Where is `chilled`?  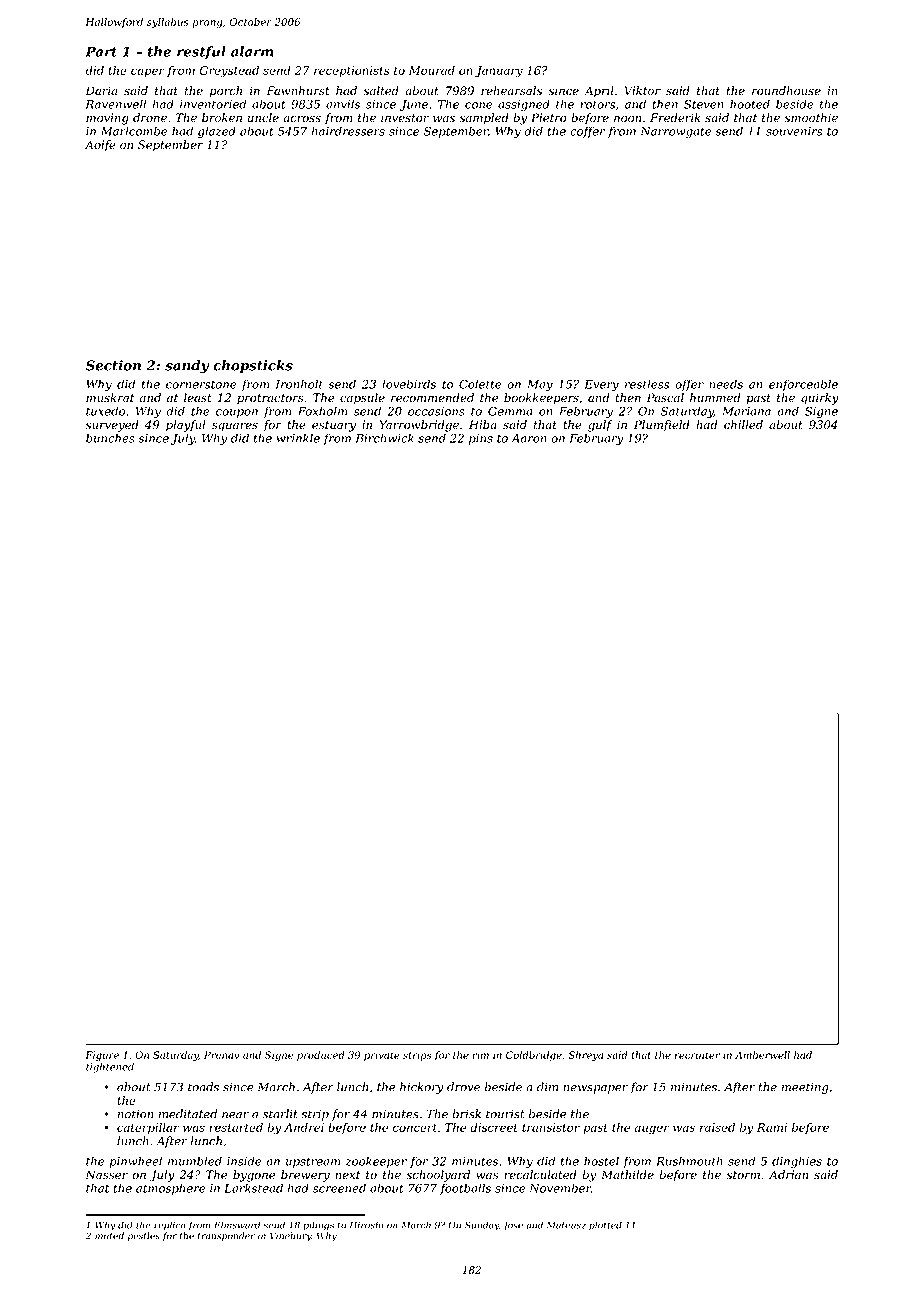
chilled is located at coordinates (743, 425).
